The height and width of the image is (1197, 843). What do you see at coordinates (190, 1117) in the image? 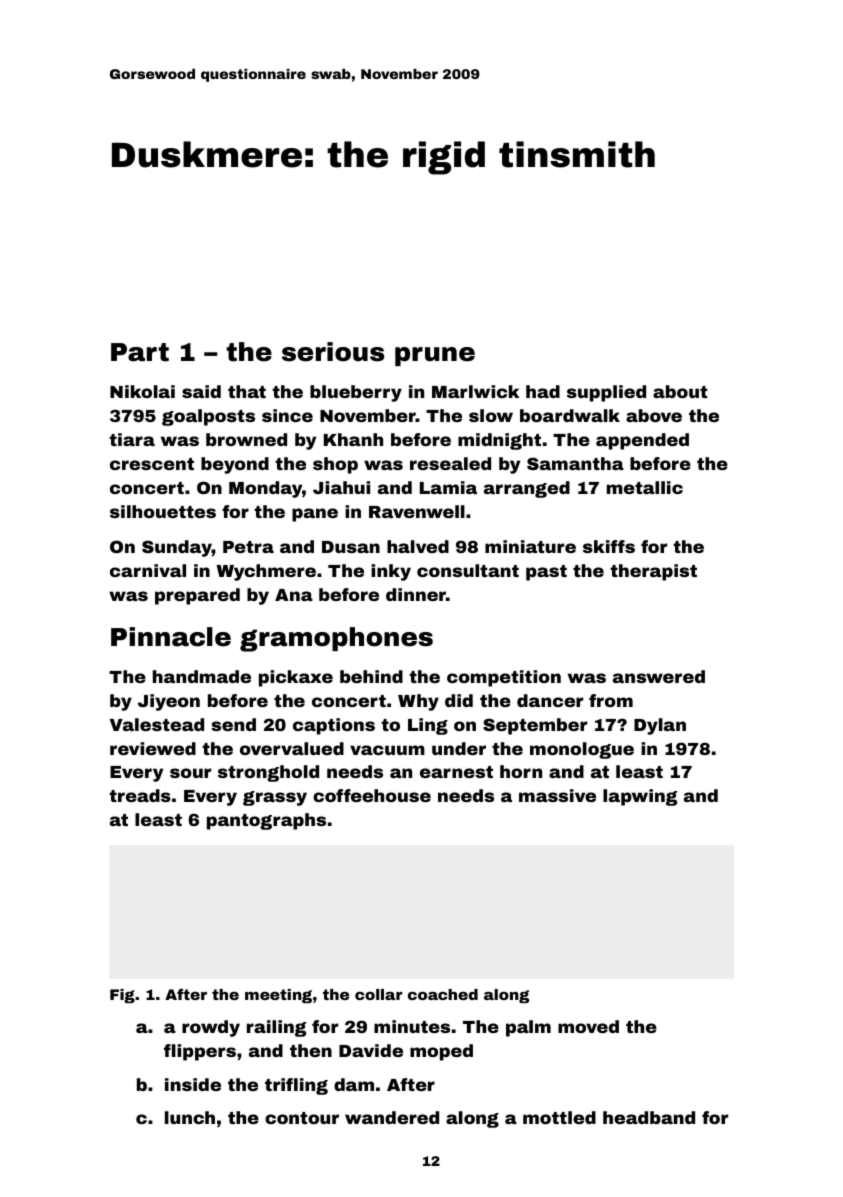
I see `lunch` at bounding box center [190, 1117].
